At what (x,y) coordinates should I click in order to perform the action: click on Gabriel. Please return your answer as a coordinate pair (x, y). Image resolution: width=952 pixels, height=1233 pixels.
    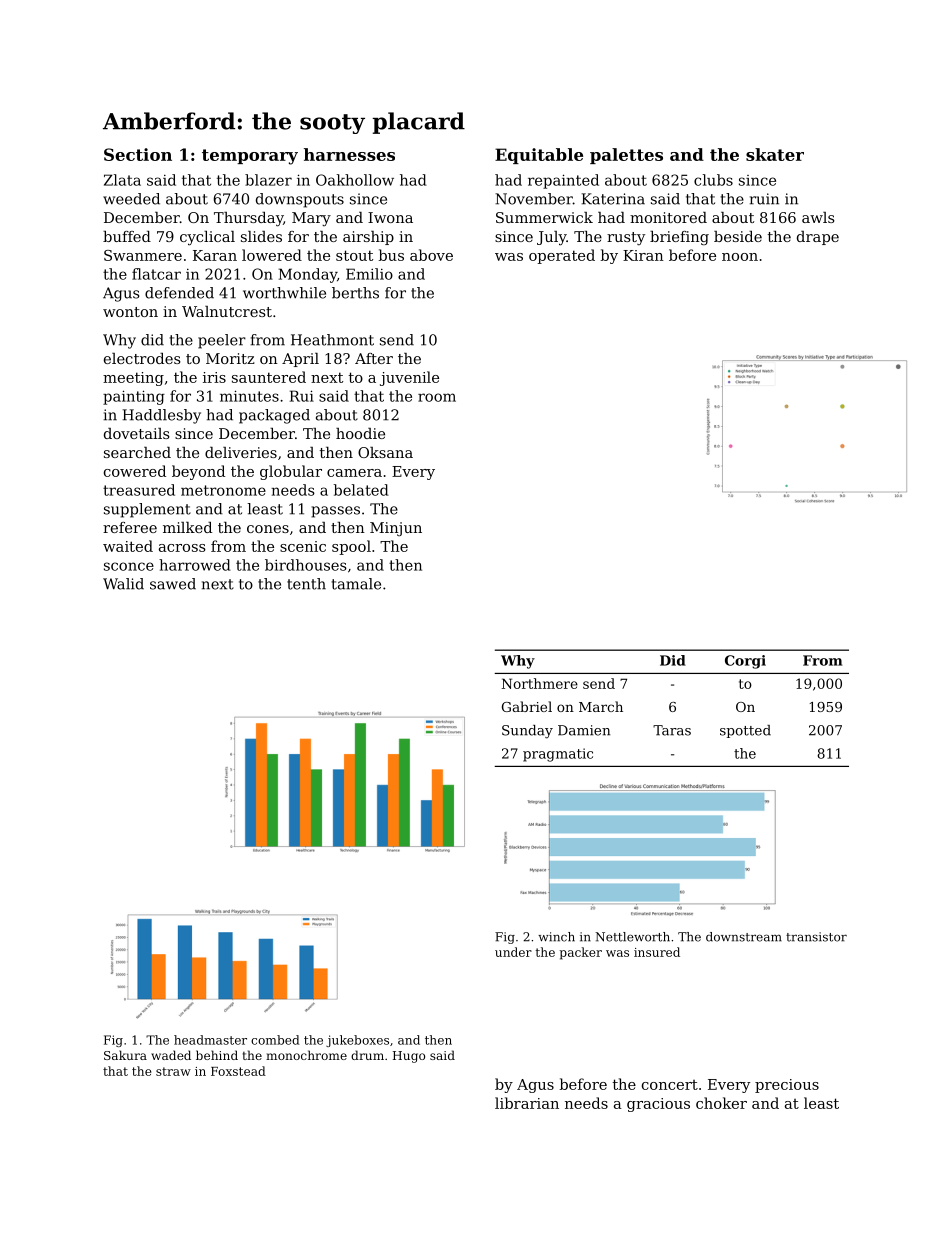
    Looking at the image, I should click on (527, 706).
